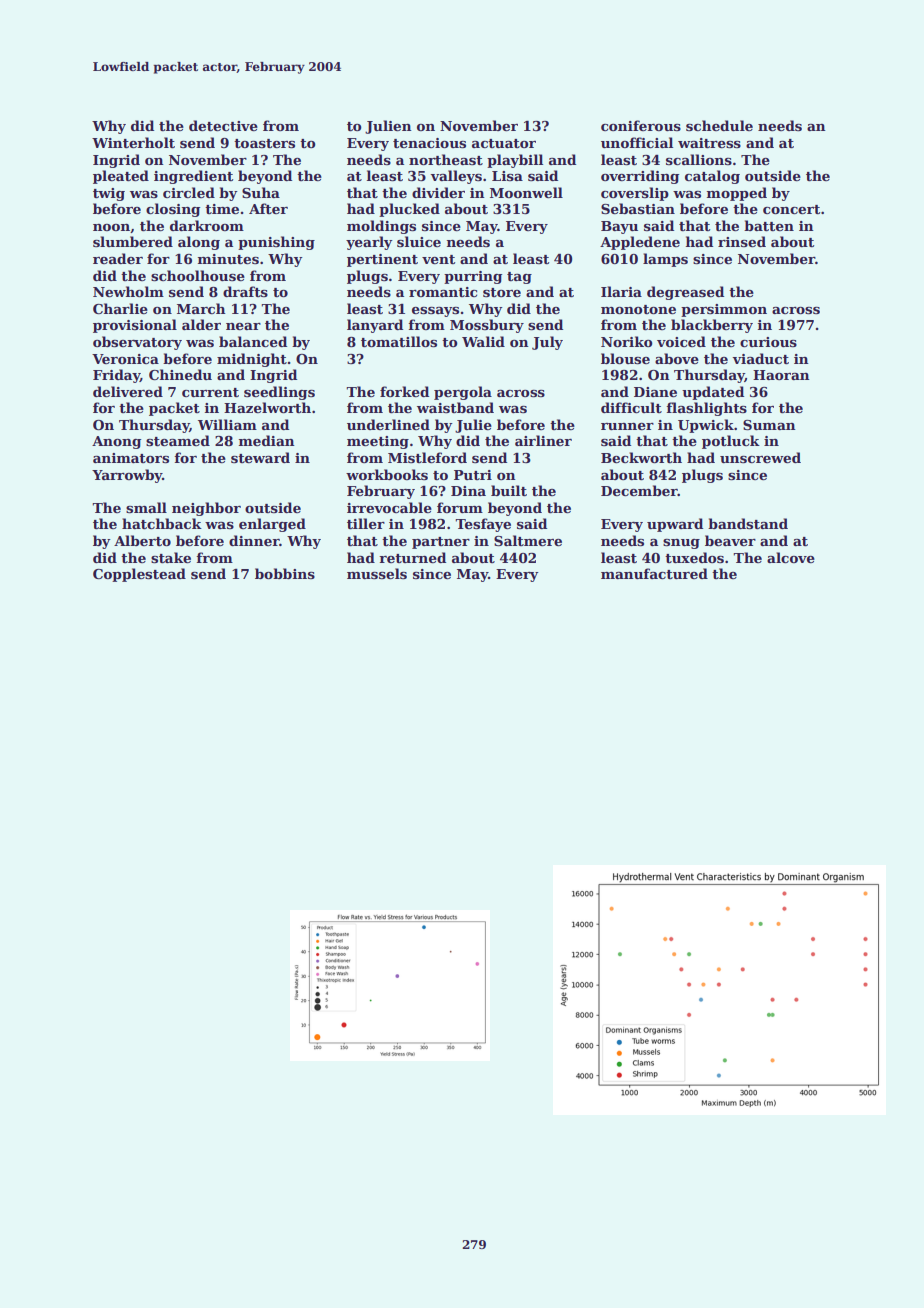 The height and width of the document is (1308, 924). What do you see at coordinates (724, 310) in the document?
I see `persimmon` at bounding box center [724, 310].
